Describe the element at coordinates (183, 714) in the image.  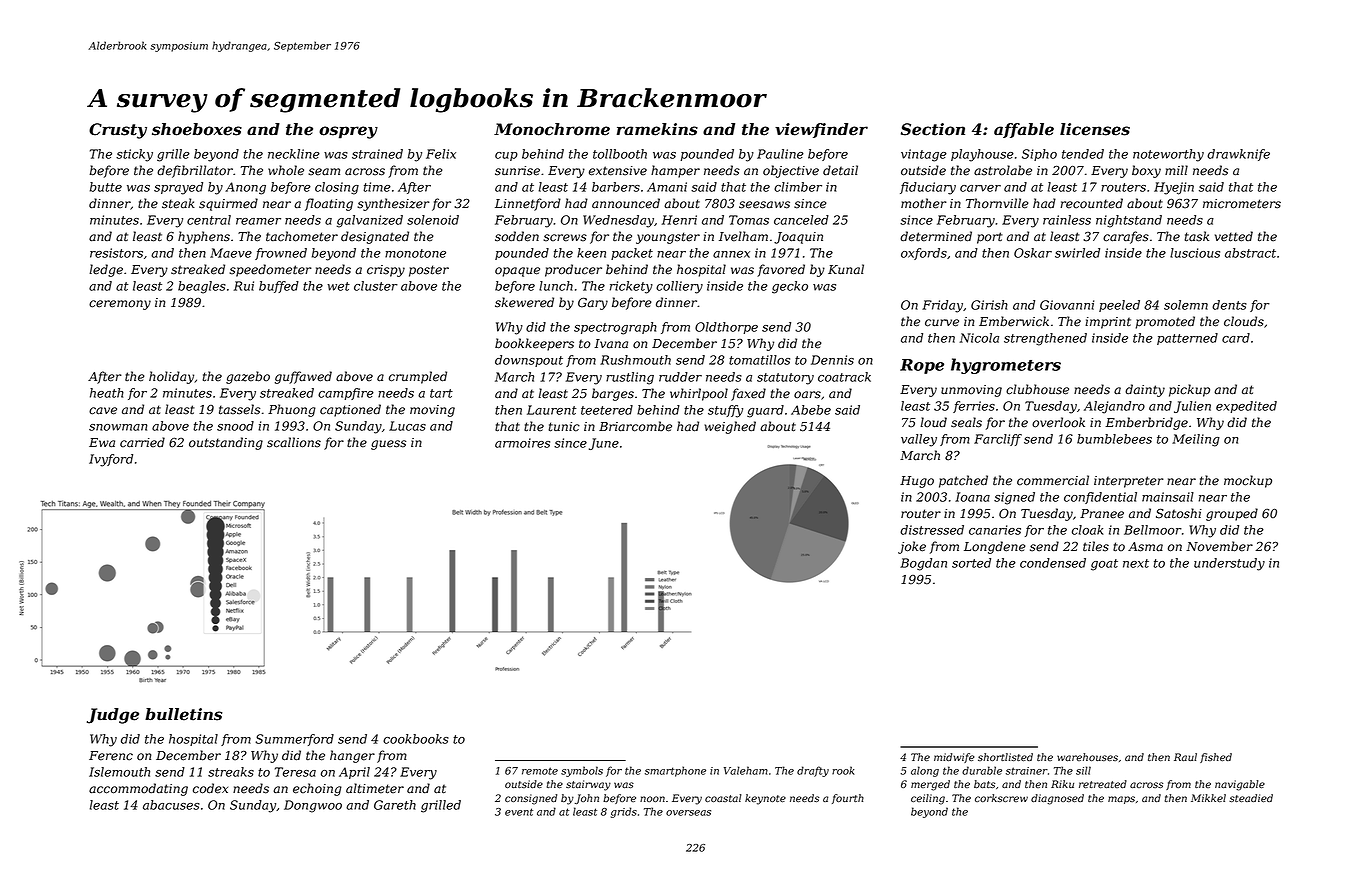
I see `bulletins` at that location.
